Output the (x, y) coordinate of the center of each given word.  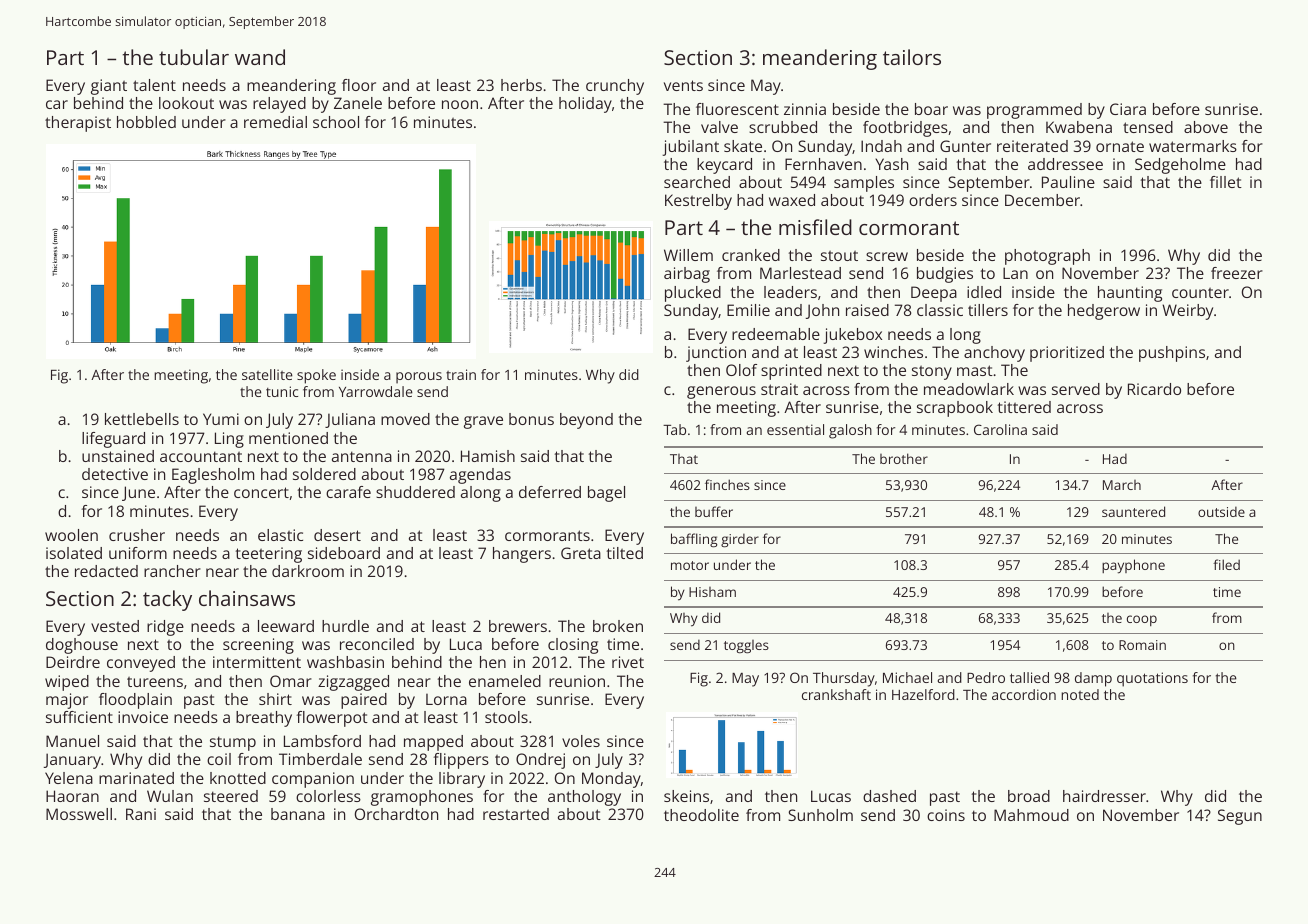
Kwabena (1079, 127)
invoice (143, 717)
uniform (138, 553)
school (336, 122)
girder (740, 540)
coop (1142, 620)
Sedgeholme (1180, 166)
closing (573, 646)
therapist (78, 124)
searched (697, 182)
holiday (585, 105)
